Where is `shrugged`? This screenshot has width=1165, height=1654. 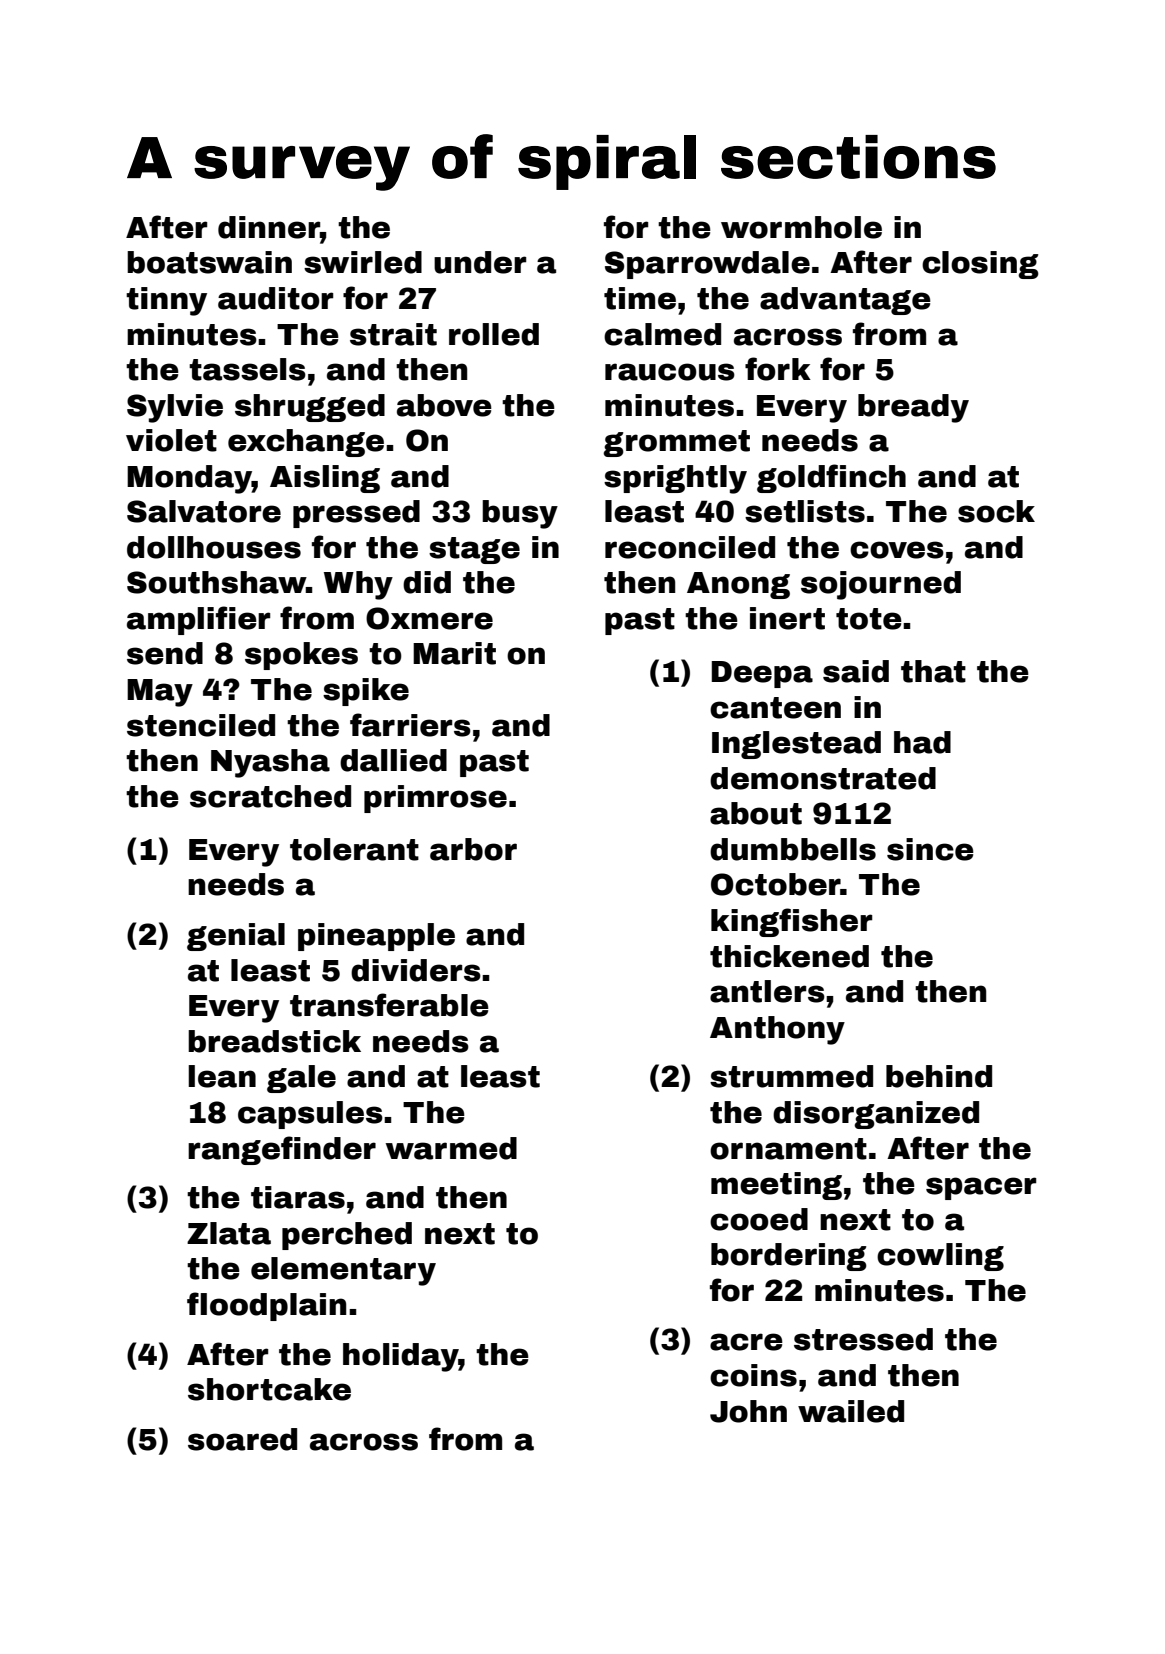
shrugged is located at coordinates (310, 408).
